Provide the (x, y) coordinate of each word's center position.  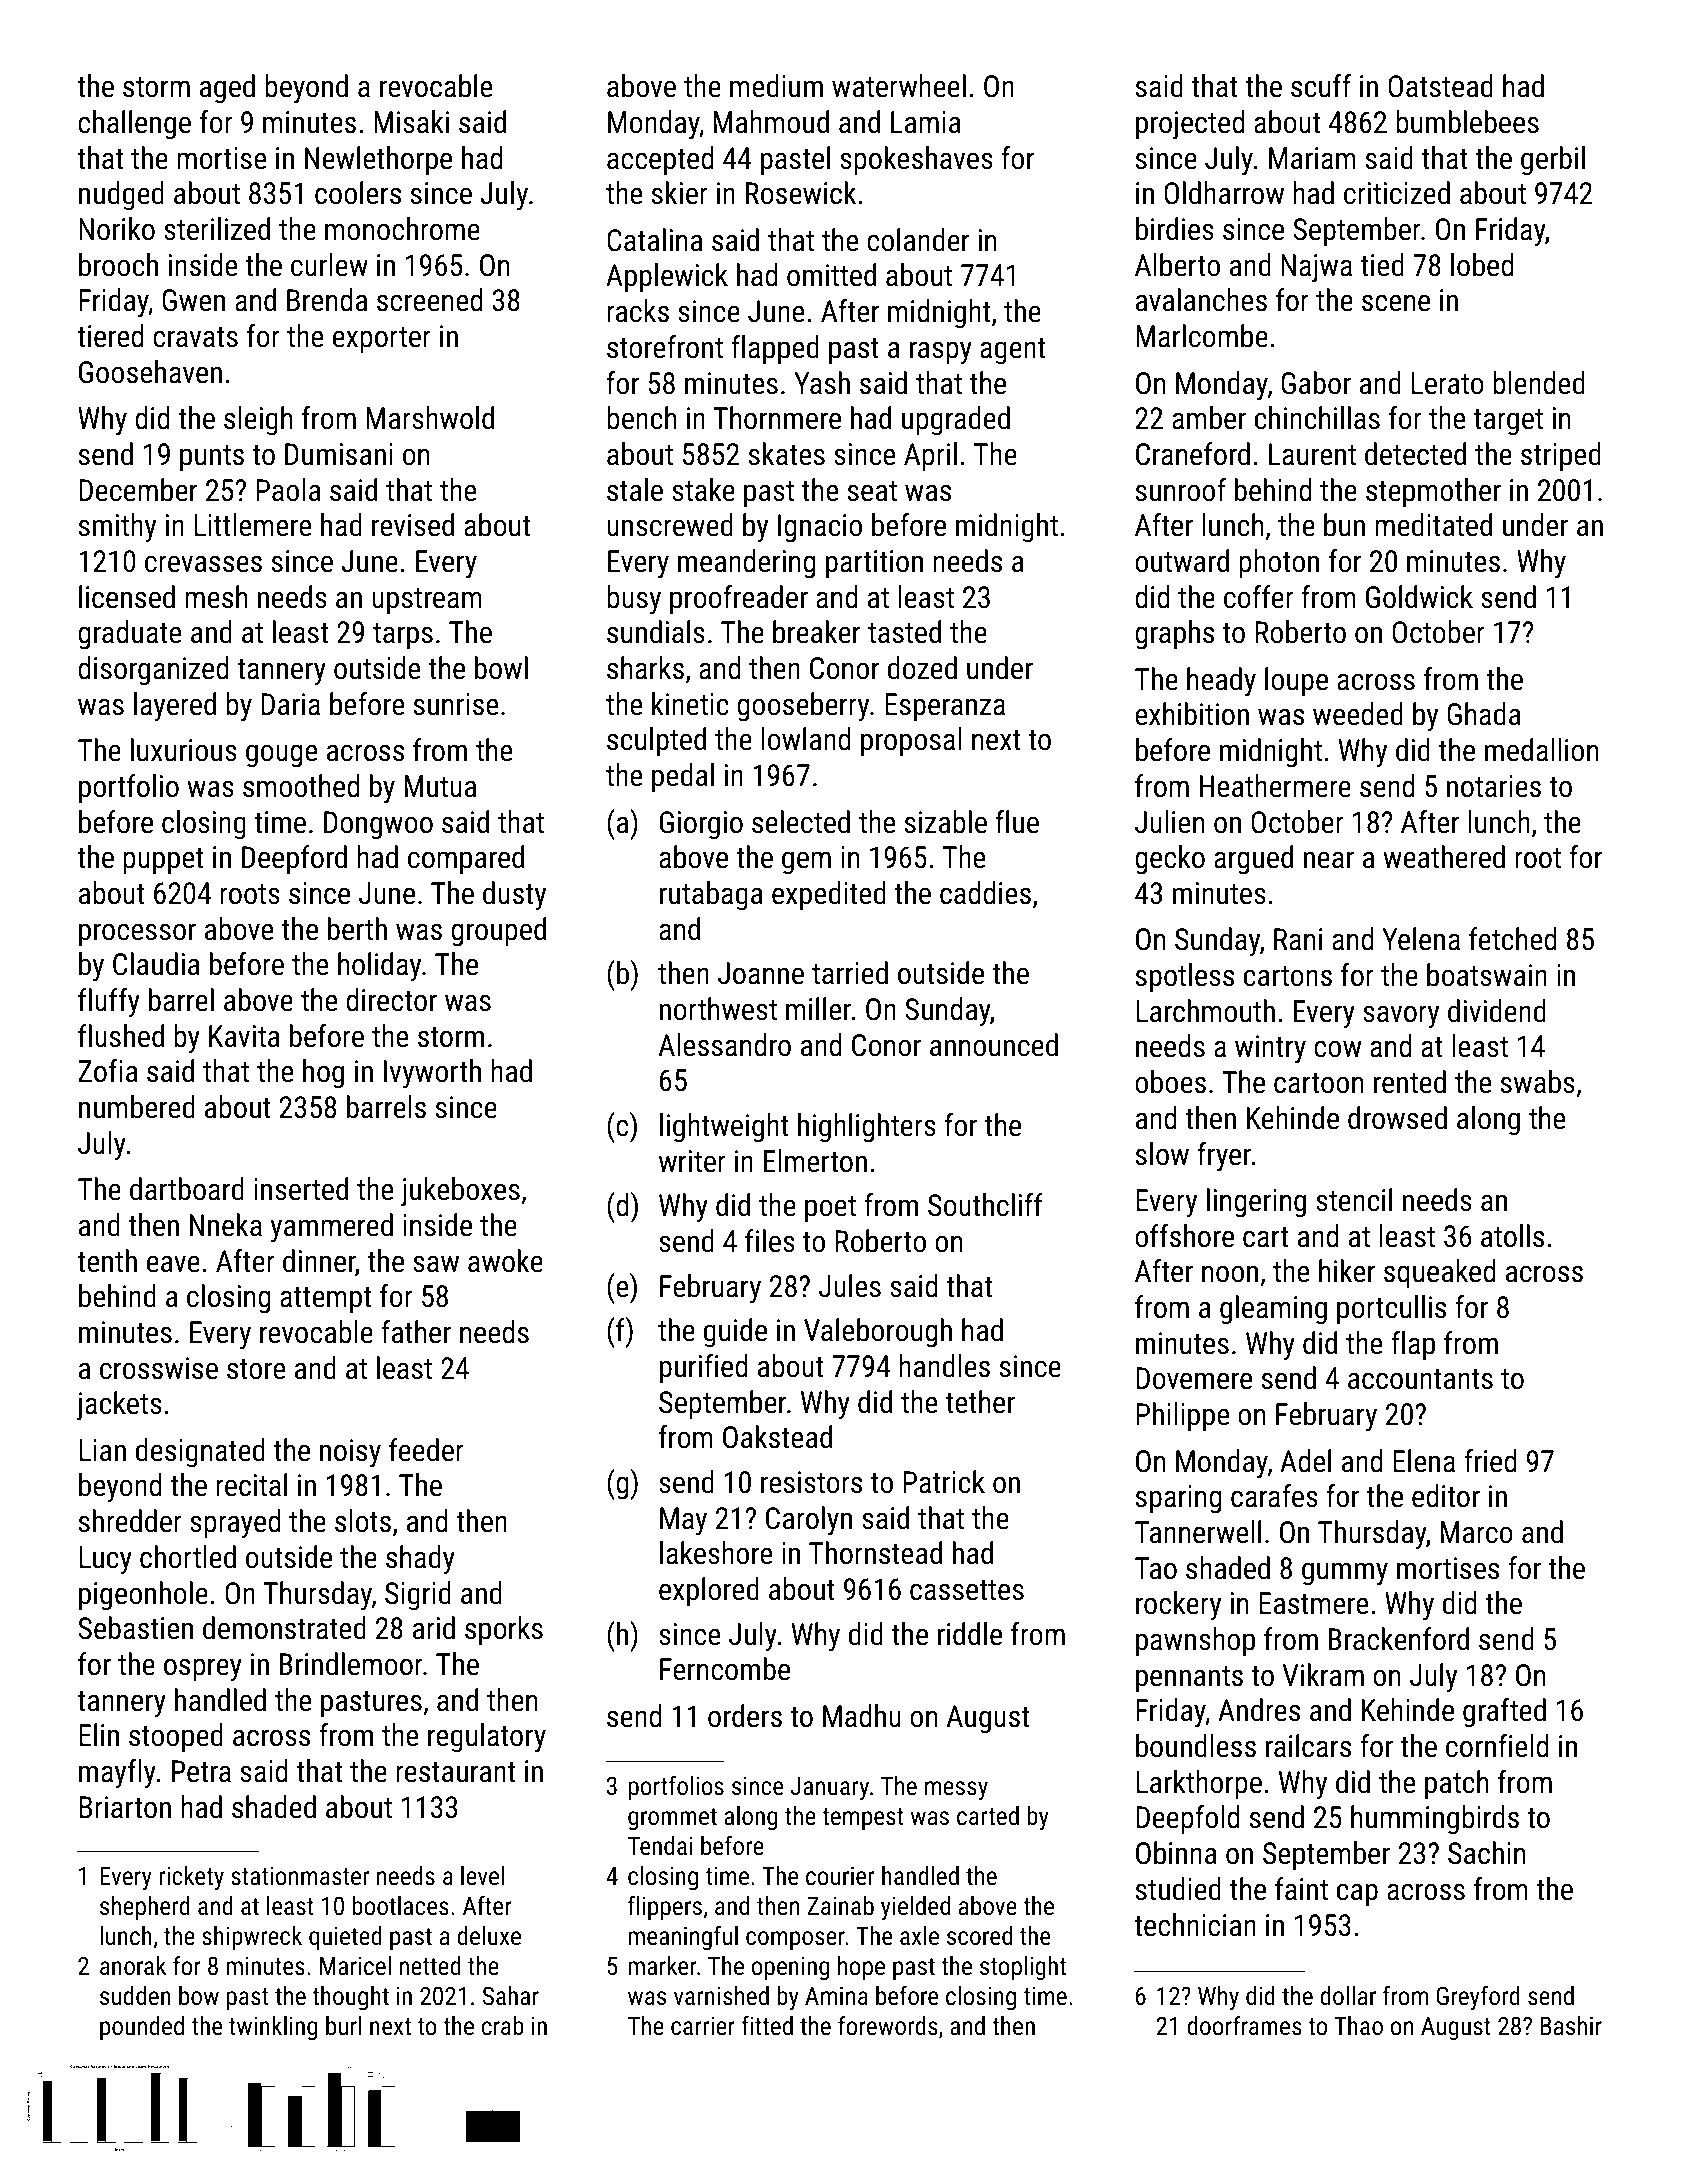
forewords (888, 2025)
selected (801, 822)
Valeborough (878, 1333)
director (391, 1000)
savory (1401, 1017)
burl (344, 2025)
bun (1344, 525)
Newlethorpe (378, 160)
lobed (1482, 265)
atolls (1512, 1236)
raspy (941, 353)
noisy (350, 1453)
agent (1012, 351)
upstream (427, 601)
